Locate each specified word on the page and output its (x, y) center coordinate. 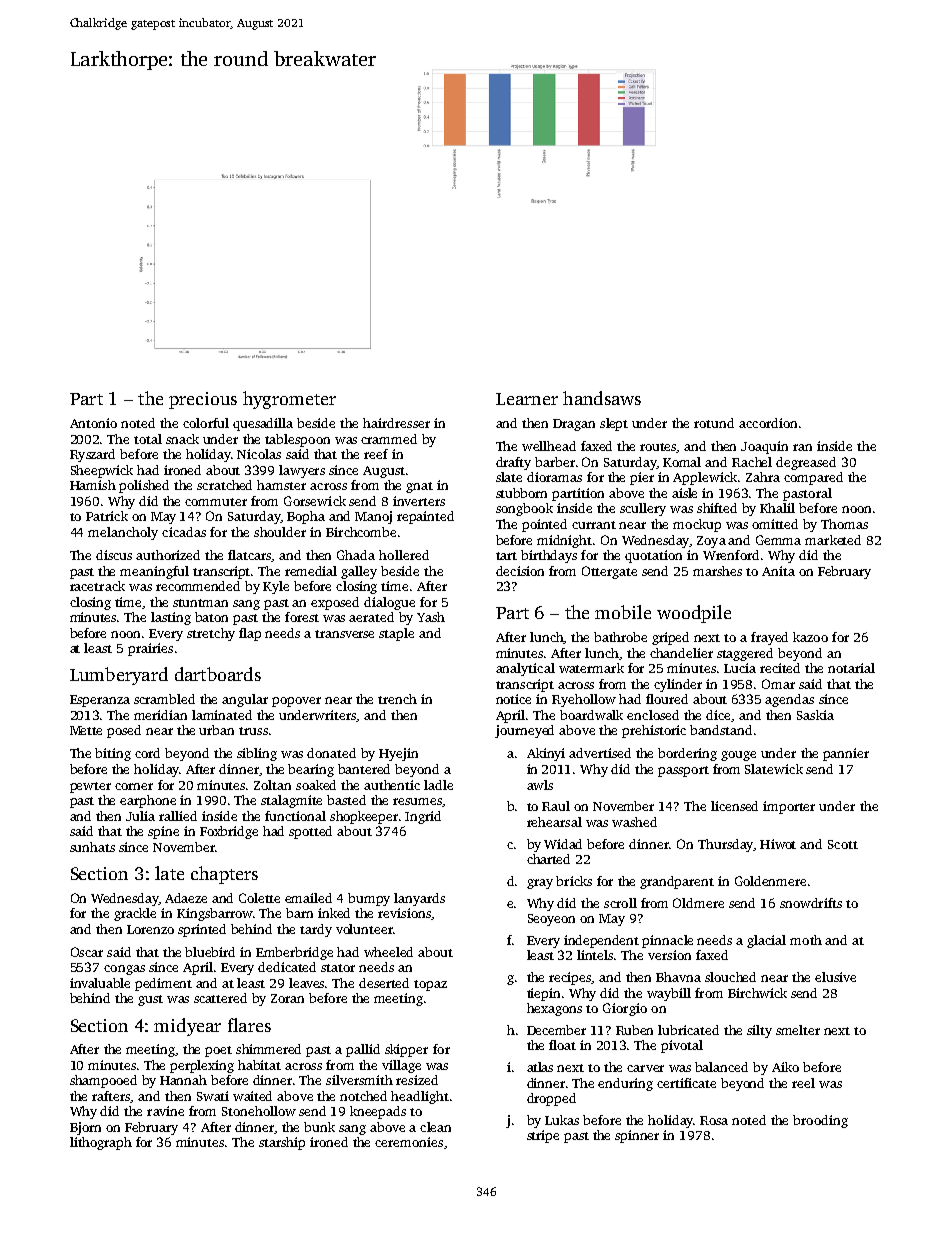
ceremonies (409, 1142)
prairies (150, 649)
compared (813, 478)
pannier (846, 754)
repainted (425, 517)
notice (513, 699)
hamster (281, 485)
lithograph (101, 1143)
